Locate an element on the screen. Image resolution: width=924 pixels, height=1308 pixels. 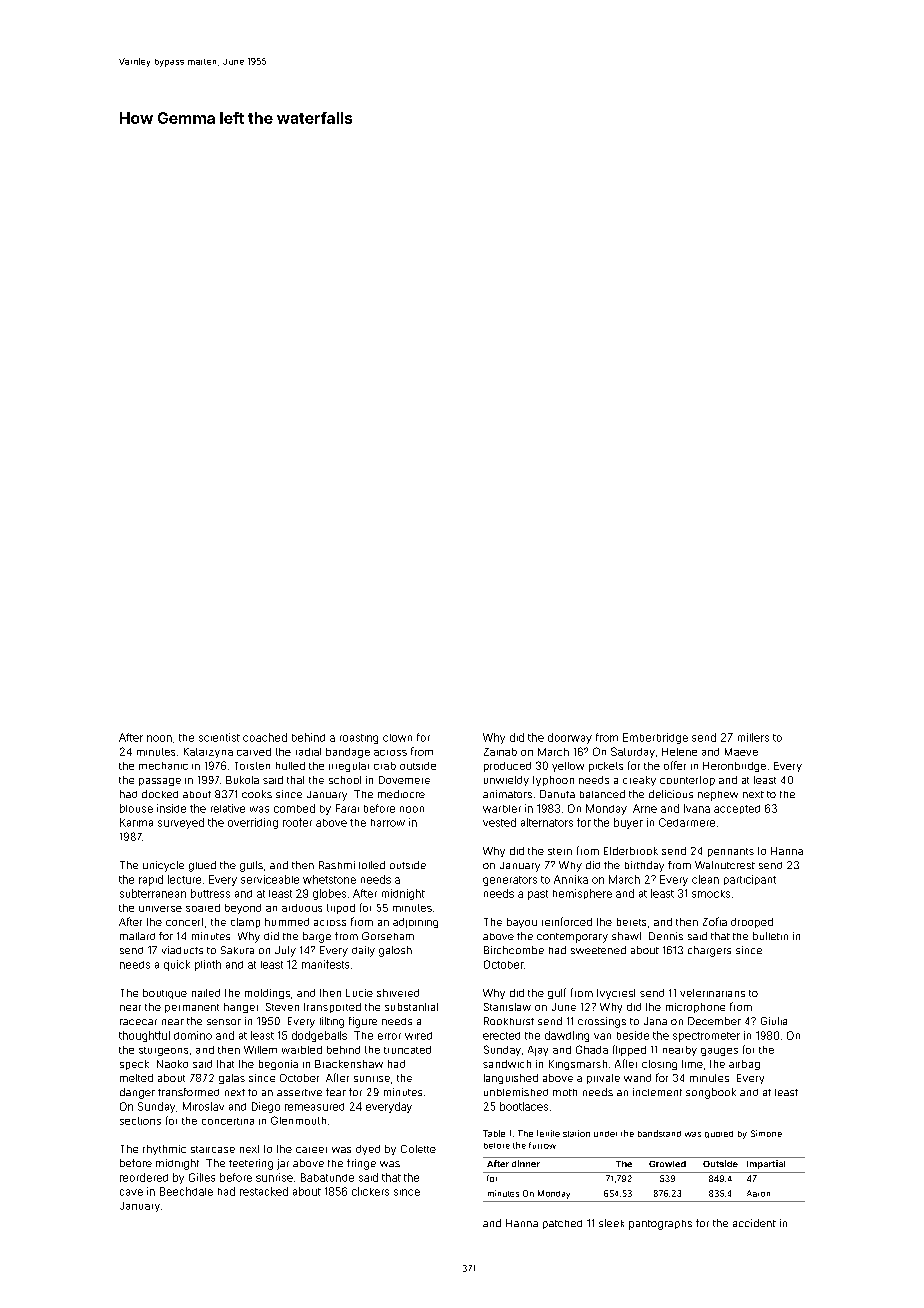
unblemished is located at coordinates (516, 1092).
